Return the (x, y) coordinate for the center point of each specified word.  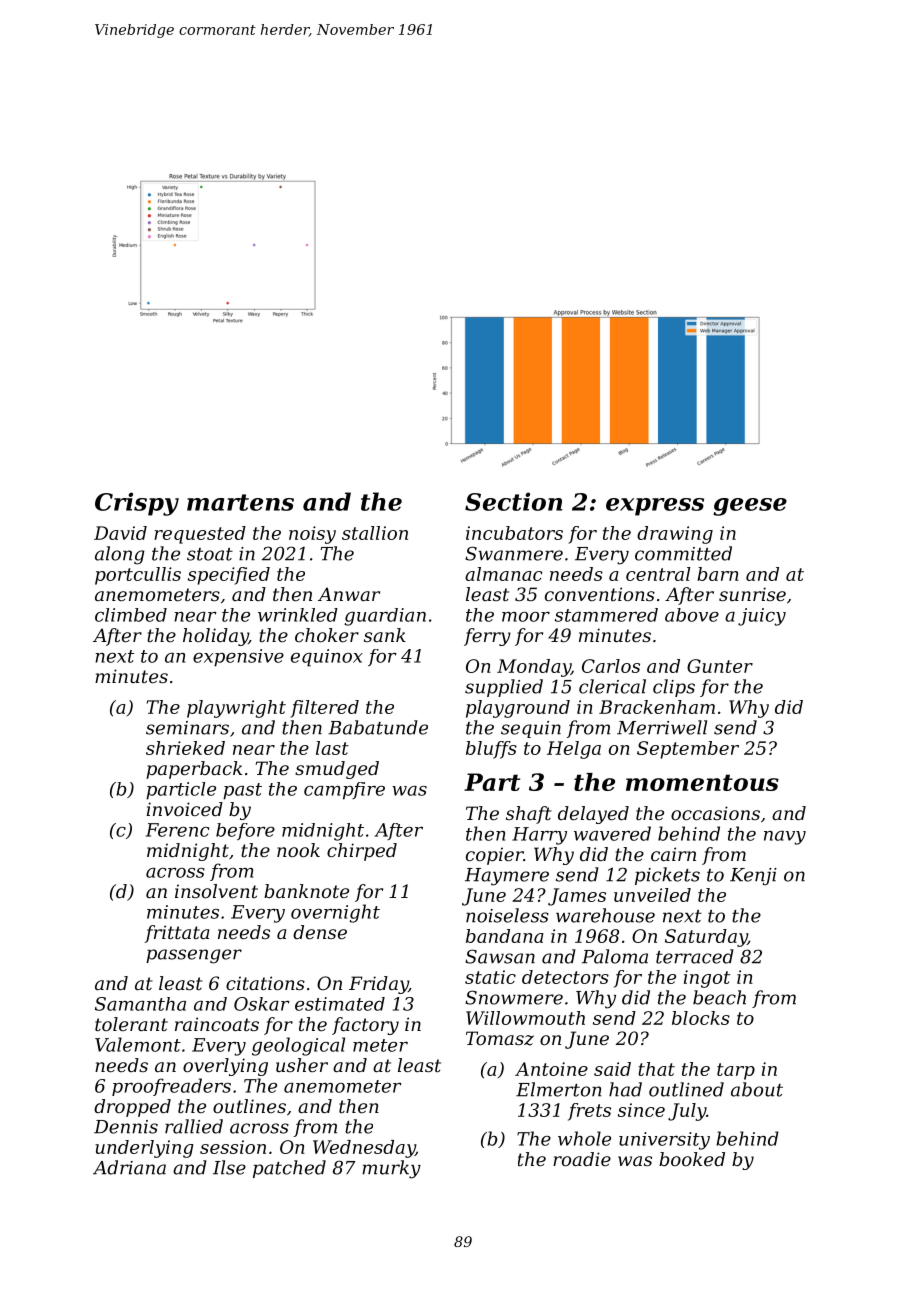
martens (240, 502)
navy (785, 838)
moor (526, 617)
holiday (215, 637)
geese (750, 507)
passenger (194, 956)
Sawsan (500, 956)
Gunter (720, 666)
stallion (375, 533)
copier (495, 856)
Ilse (229, 1167)
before (245, 831)
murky (391, 1169)
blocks (701, 1018)
